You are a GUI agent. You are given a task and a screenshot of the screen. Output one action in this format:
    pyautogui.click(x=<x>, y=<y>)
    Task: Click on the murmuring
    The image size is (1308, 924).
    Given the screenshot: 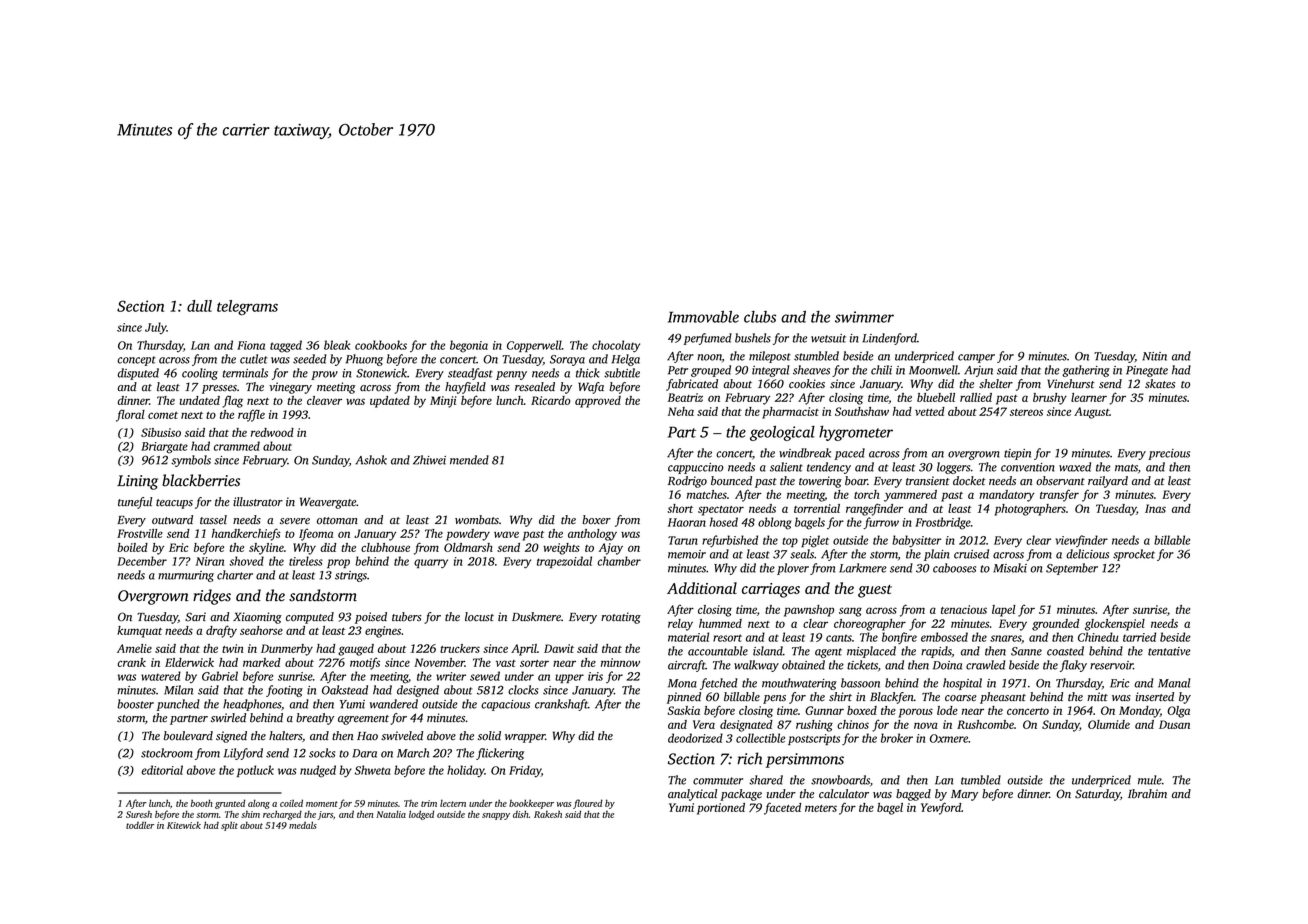 What is the action you would take?
    pyautogui.click(x=186, y=576)
